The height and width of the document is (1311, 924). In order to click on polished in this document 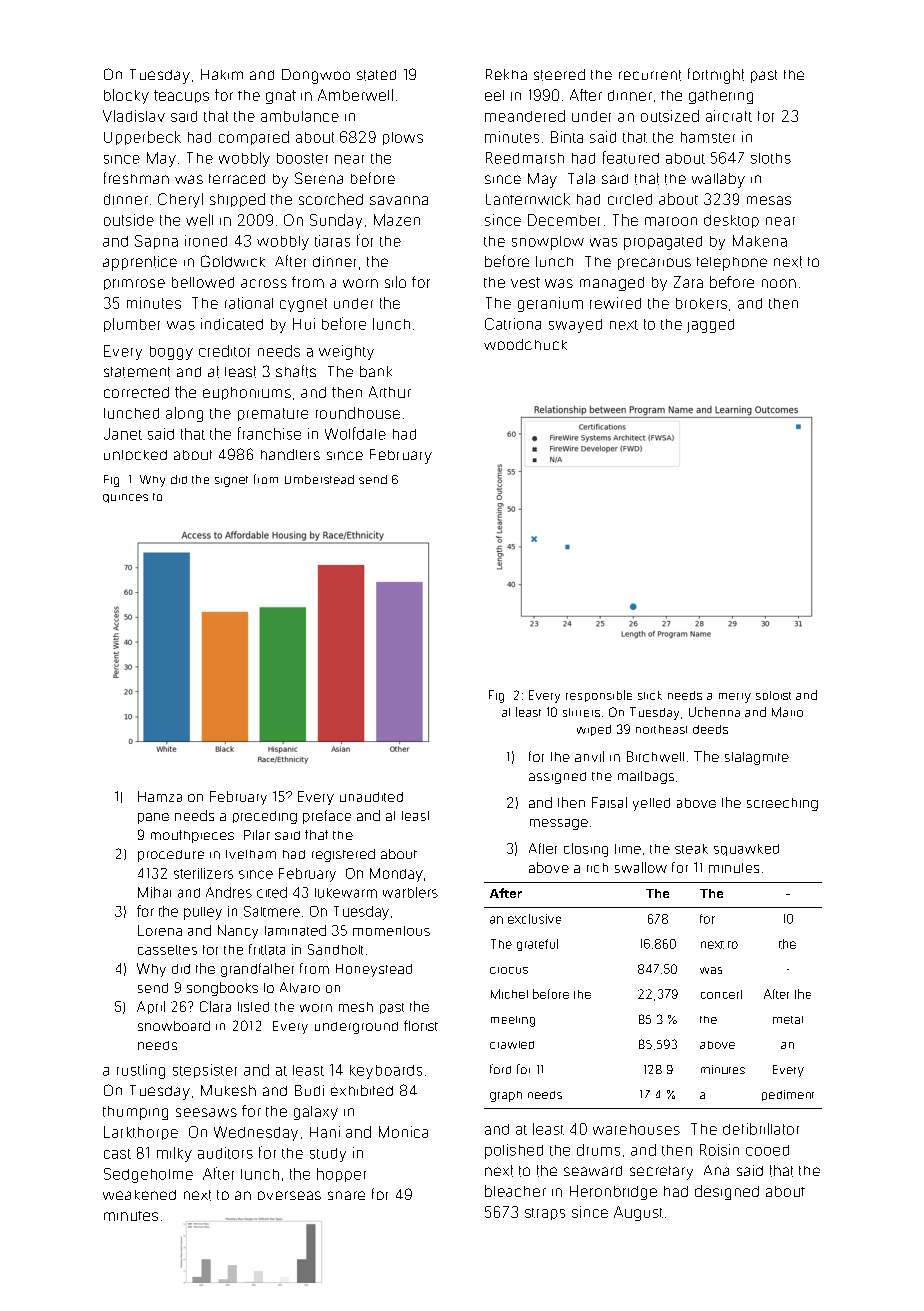, I will do `click(514, 1151)`.
